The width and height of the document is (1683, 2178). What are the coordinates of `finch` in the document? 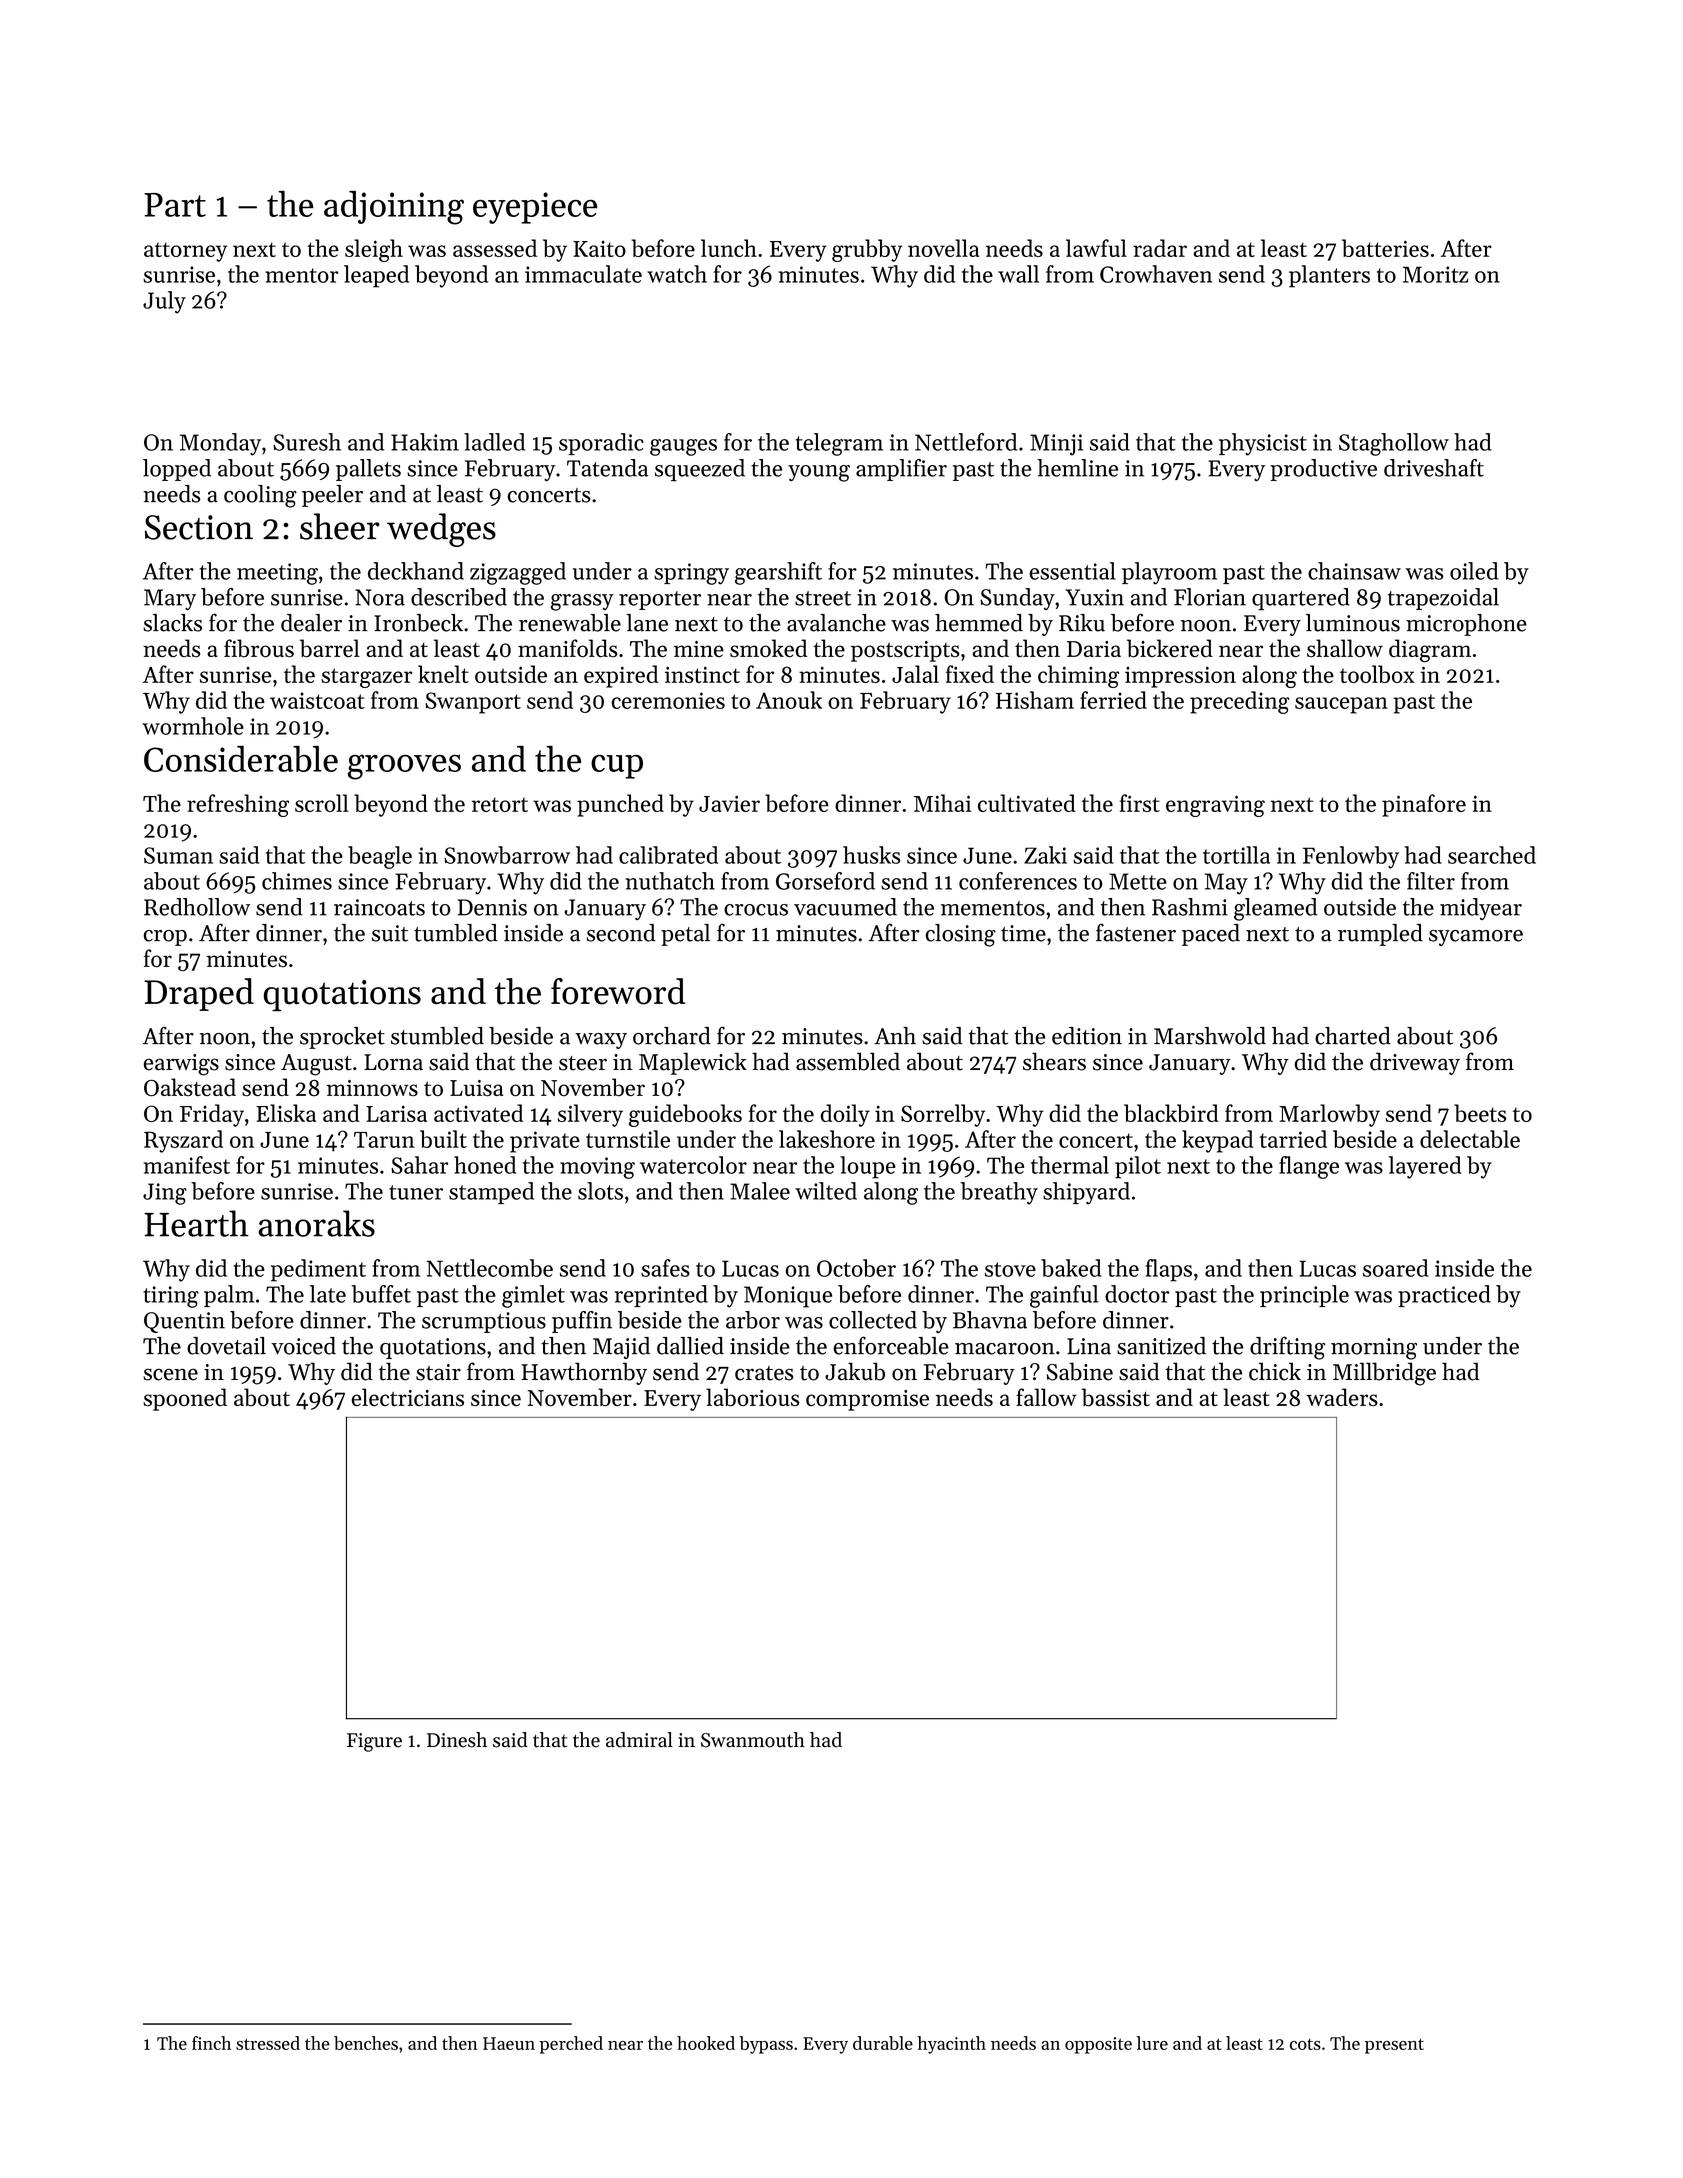 It's located at (211, 2043).
